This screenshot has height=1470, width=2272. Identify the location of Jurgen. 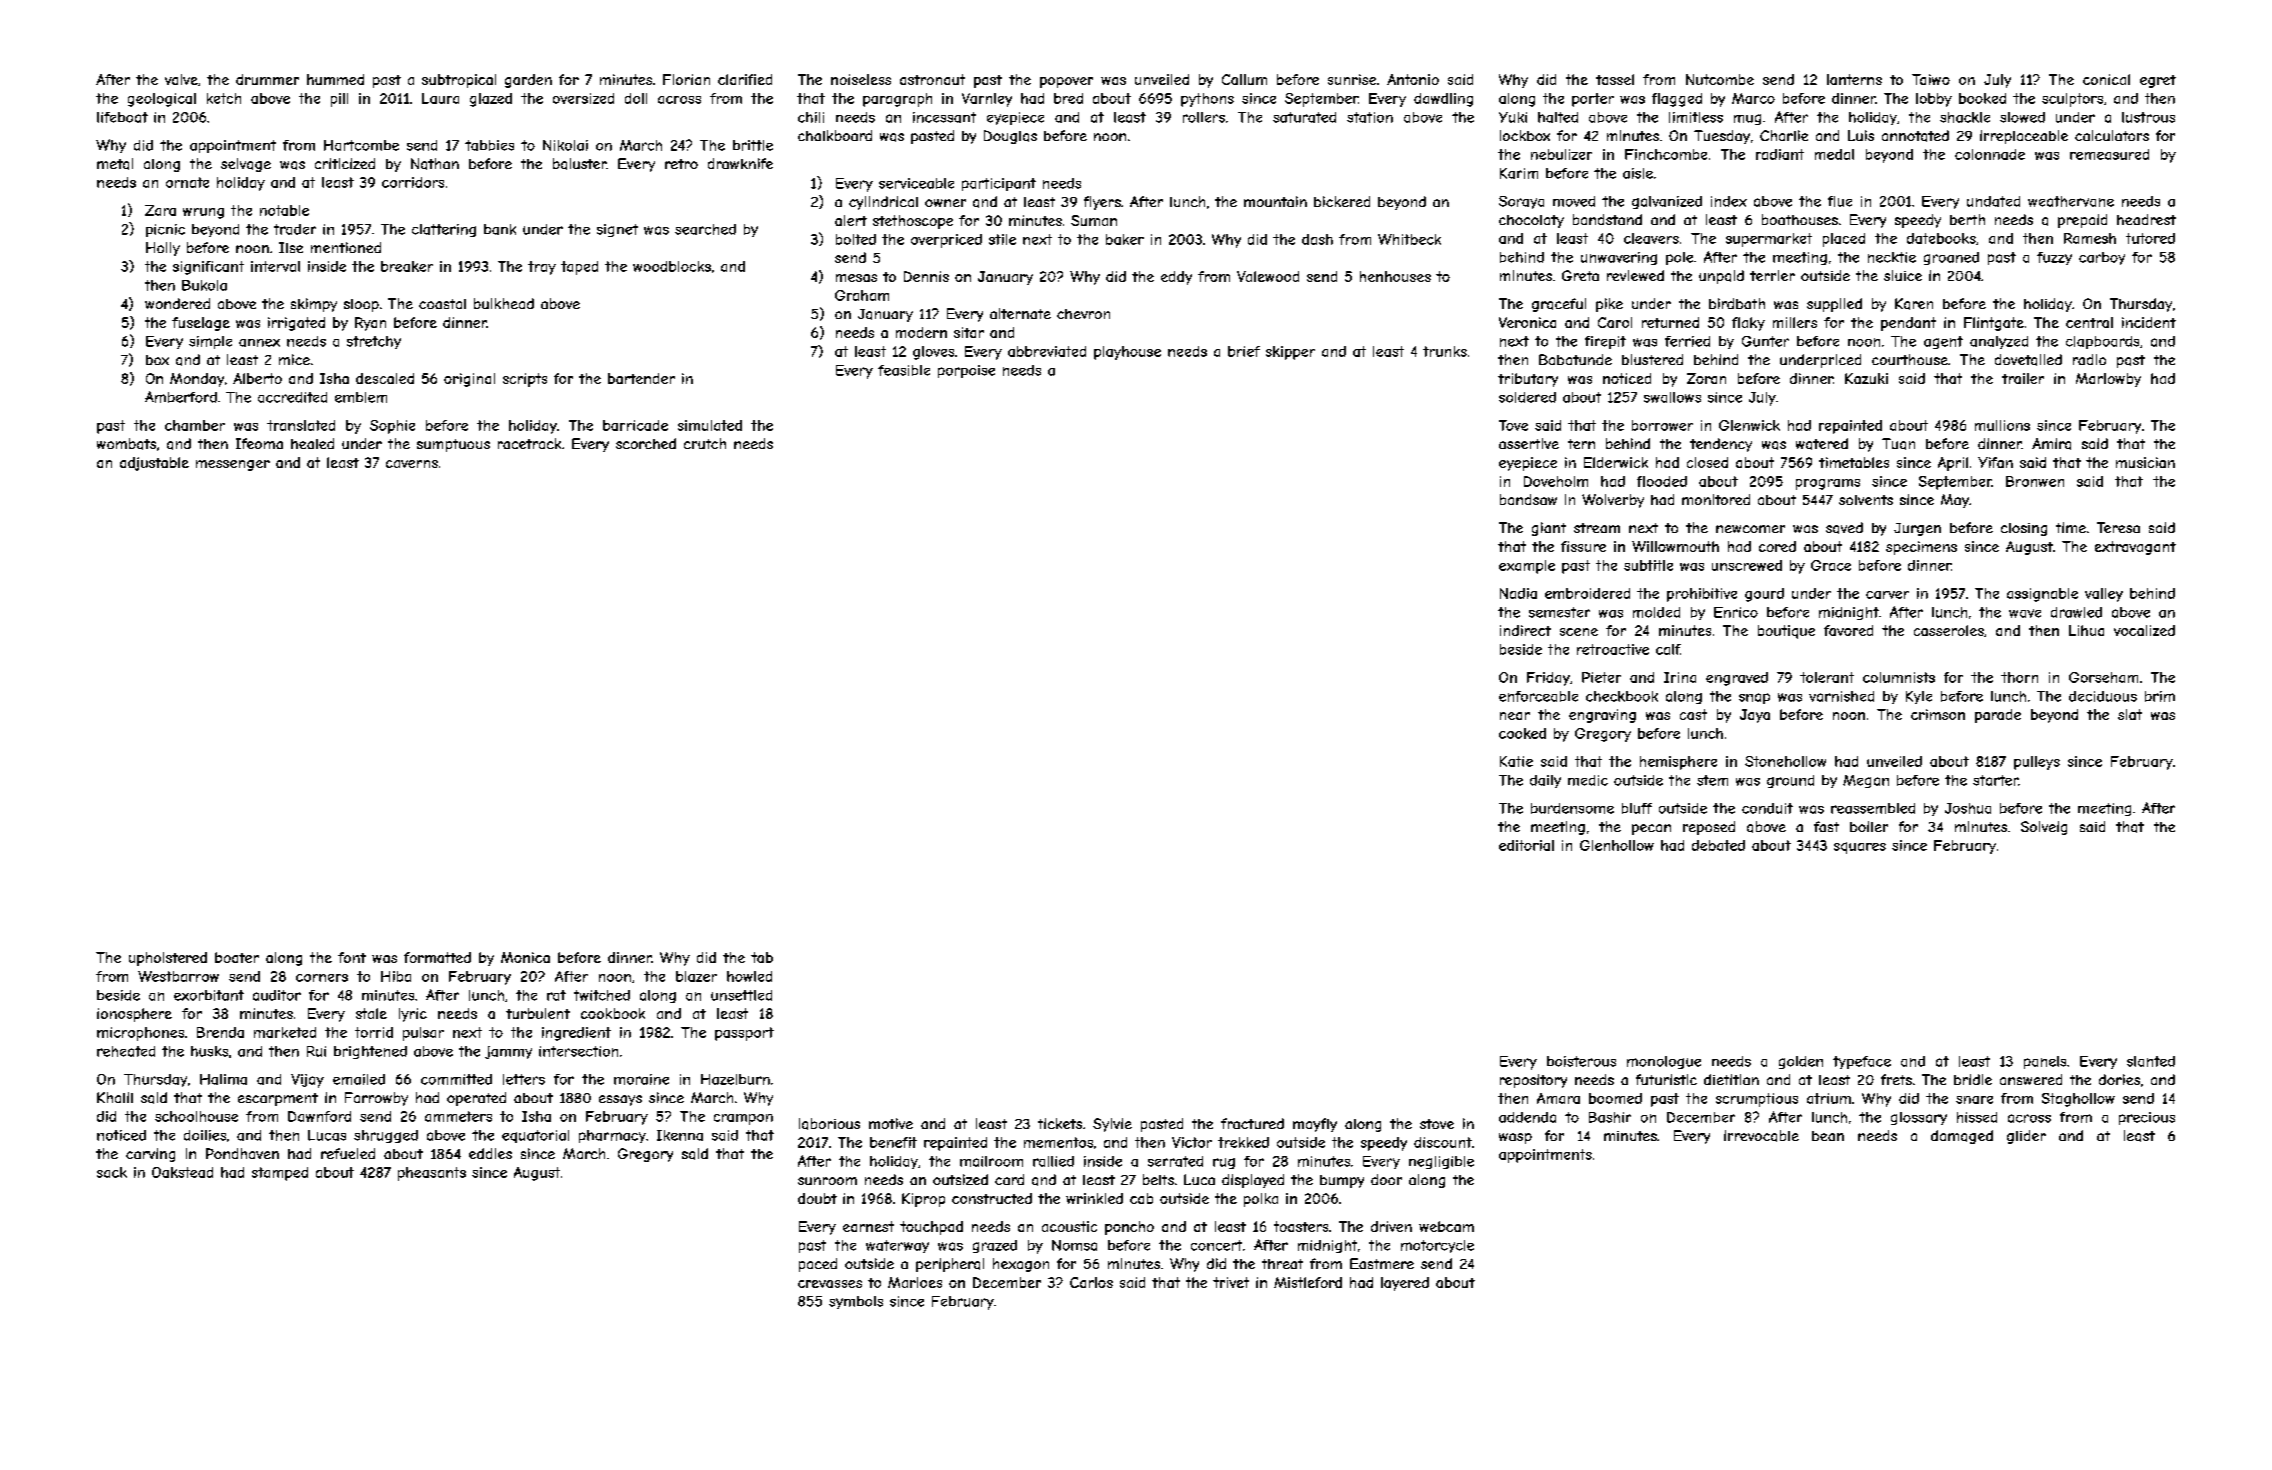
(1917, 529).
